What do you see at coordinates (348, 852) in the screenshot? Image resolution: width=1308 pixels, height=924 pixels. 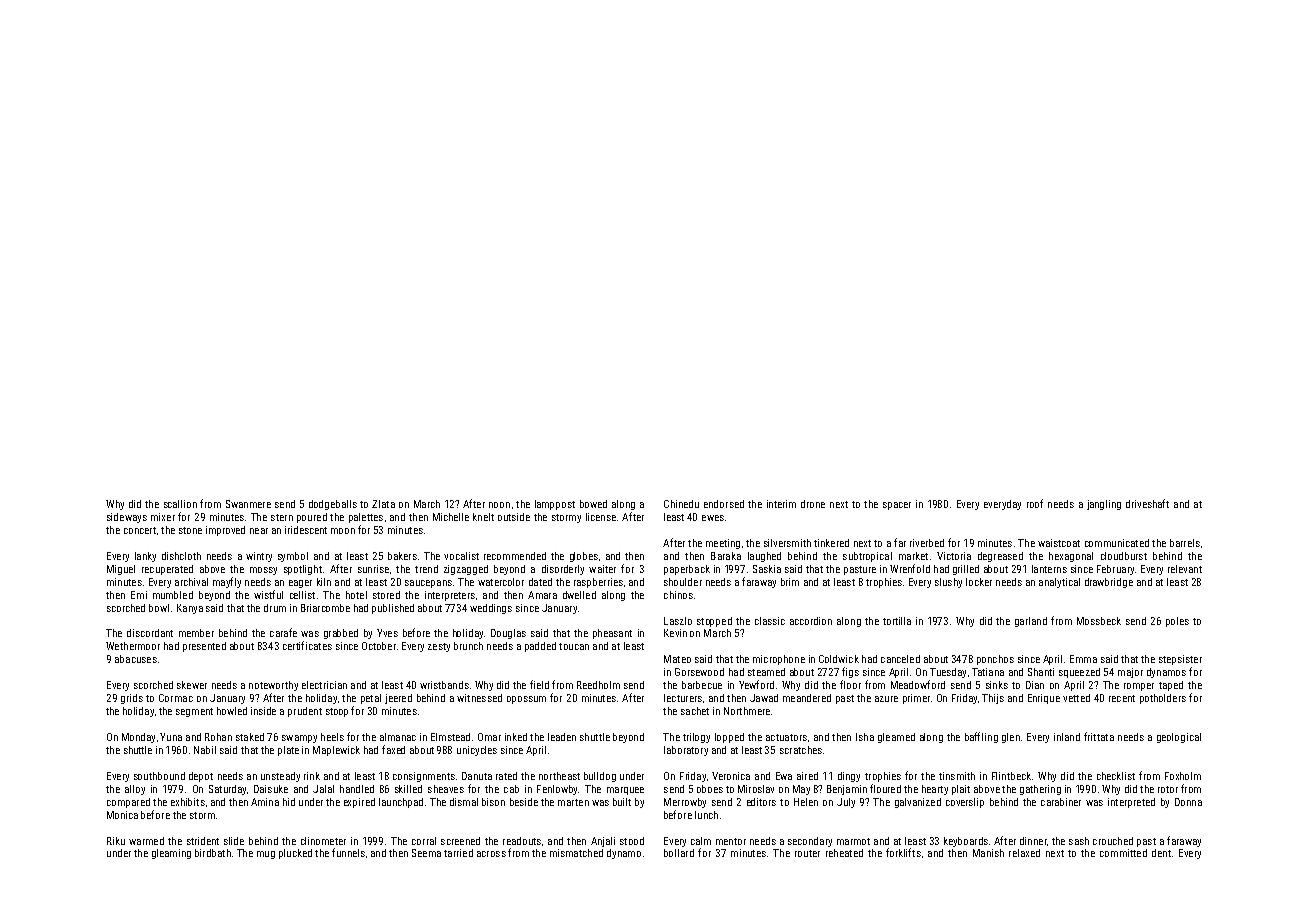 I see `funnels` at bounding box center [348, 852].
